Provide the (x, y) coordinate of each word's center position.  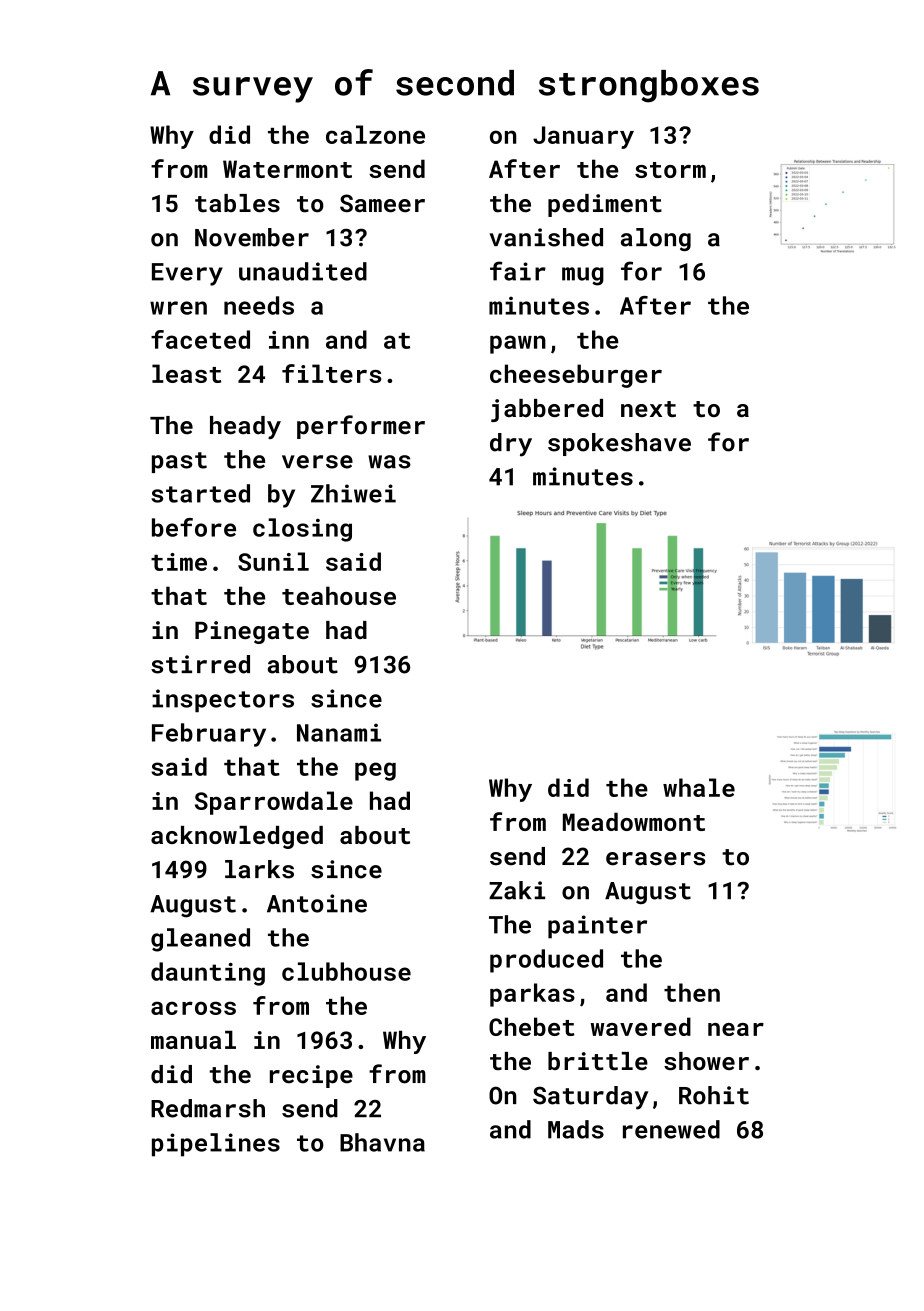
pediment (605, 205)
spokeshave (619, 444)
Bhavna (382, 1142)
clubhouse (346, 971)
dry (511, 445)
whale (699, 787)
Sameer (382, 203)
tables (237, 203)
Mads (576, 1129)
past (179, 462)
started (200, 493)
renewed (671, 1129)
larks (259, 869)
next (648, 409)
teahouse (339, 595)
